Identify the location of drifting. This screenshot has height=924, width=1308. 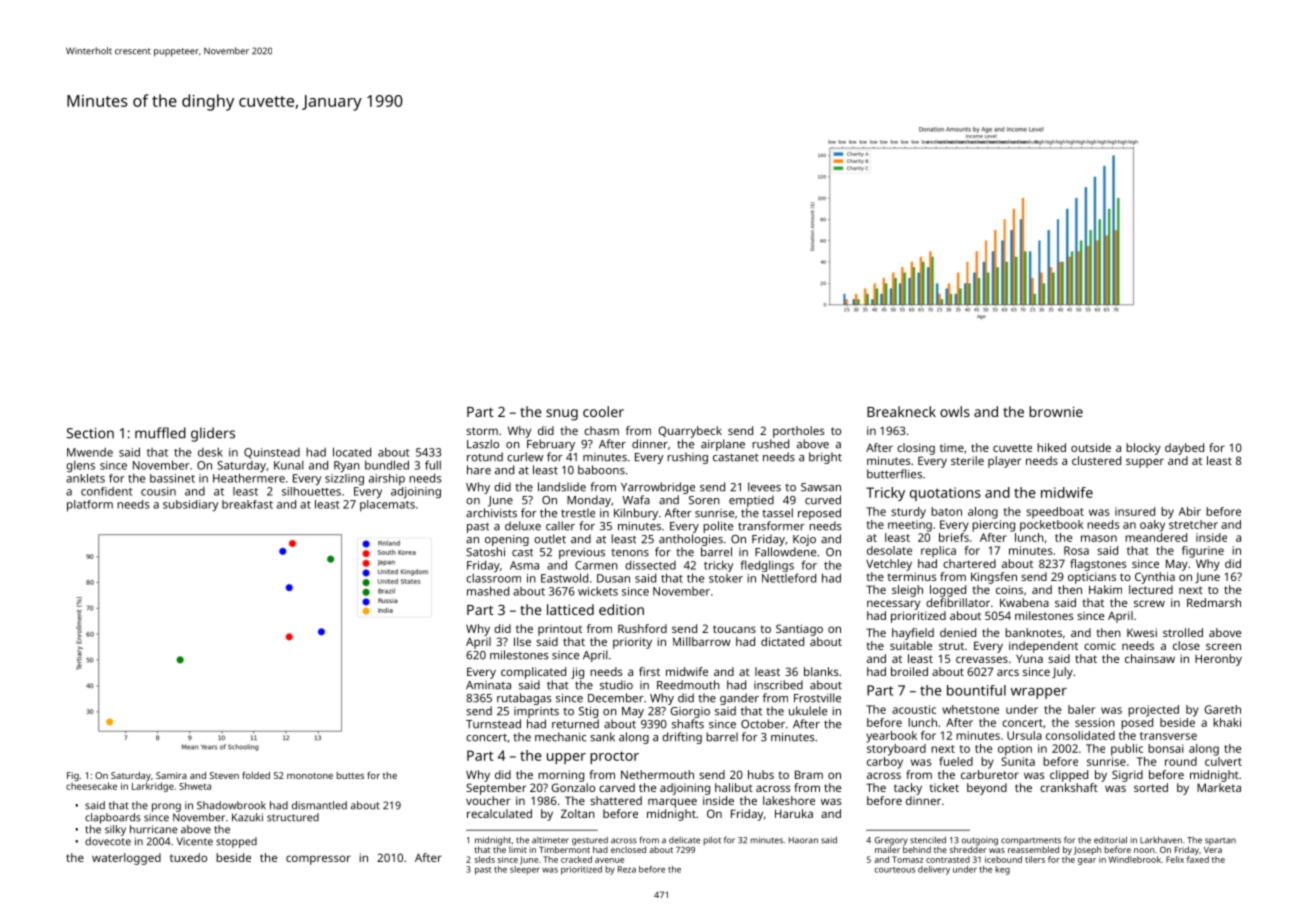
(682, 738).
